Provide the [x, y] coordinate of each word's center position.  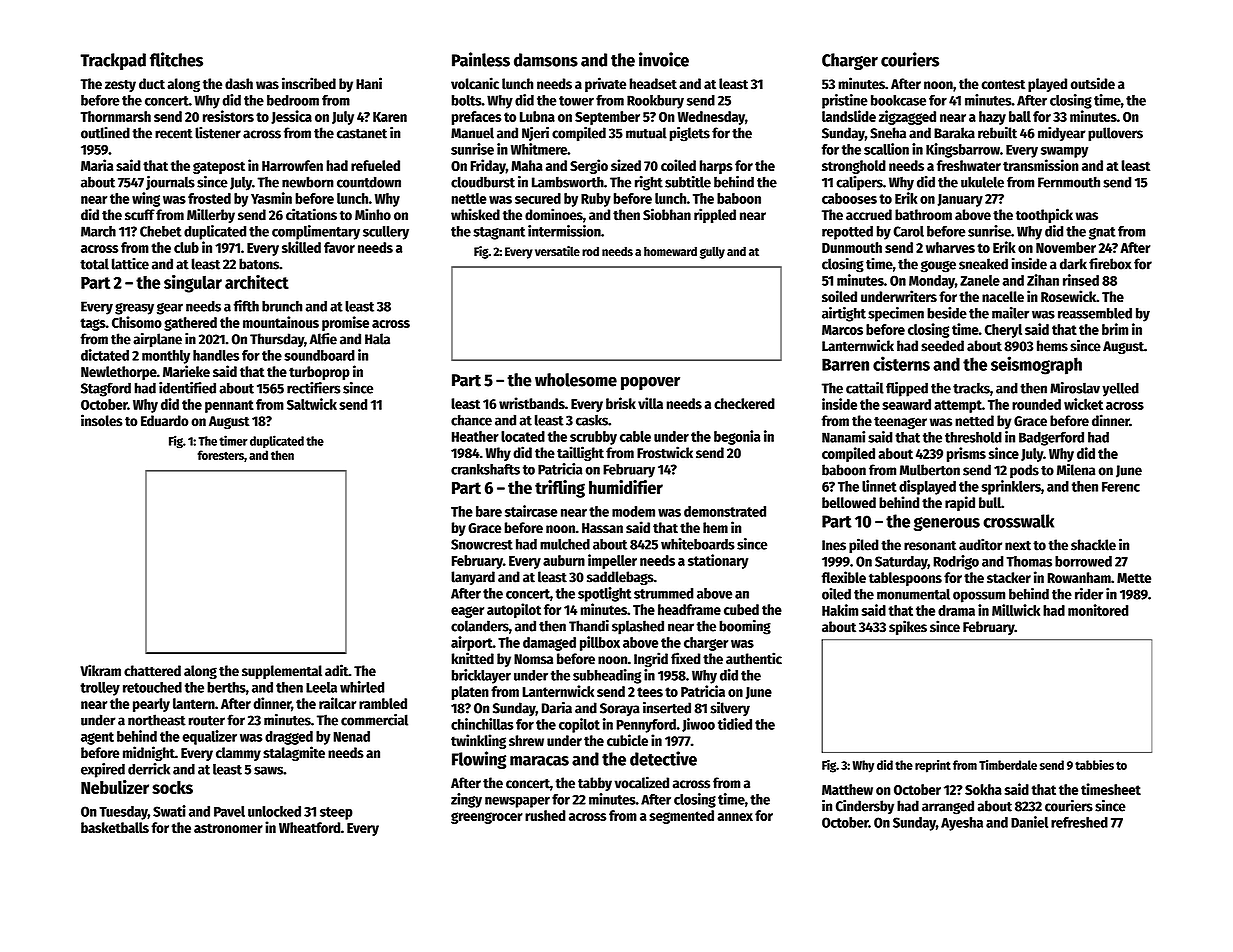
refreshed [1079, 822]
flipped [907, 389]
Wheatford [309, 827]
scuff [140, 215]
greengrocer [487, 818]
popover [650, 383]
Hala [377, 339]
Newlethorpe [119, 373]
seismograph [1036, 365]
